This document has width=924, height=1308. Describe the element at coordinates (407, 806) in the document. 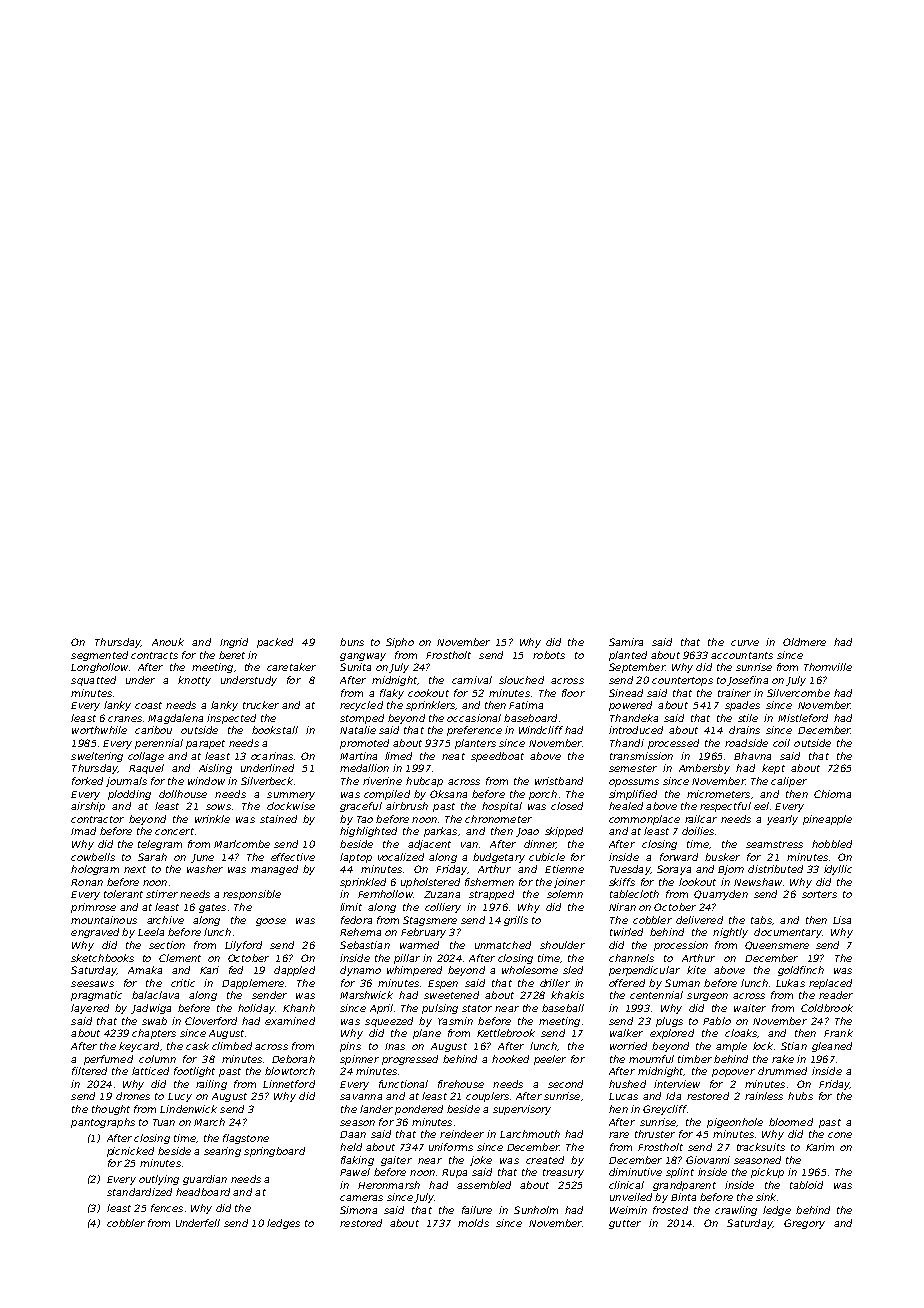

I see `airbrush` at that location.
